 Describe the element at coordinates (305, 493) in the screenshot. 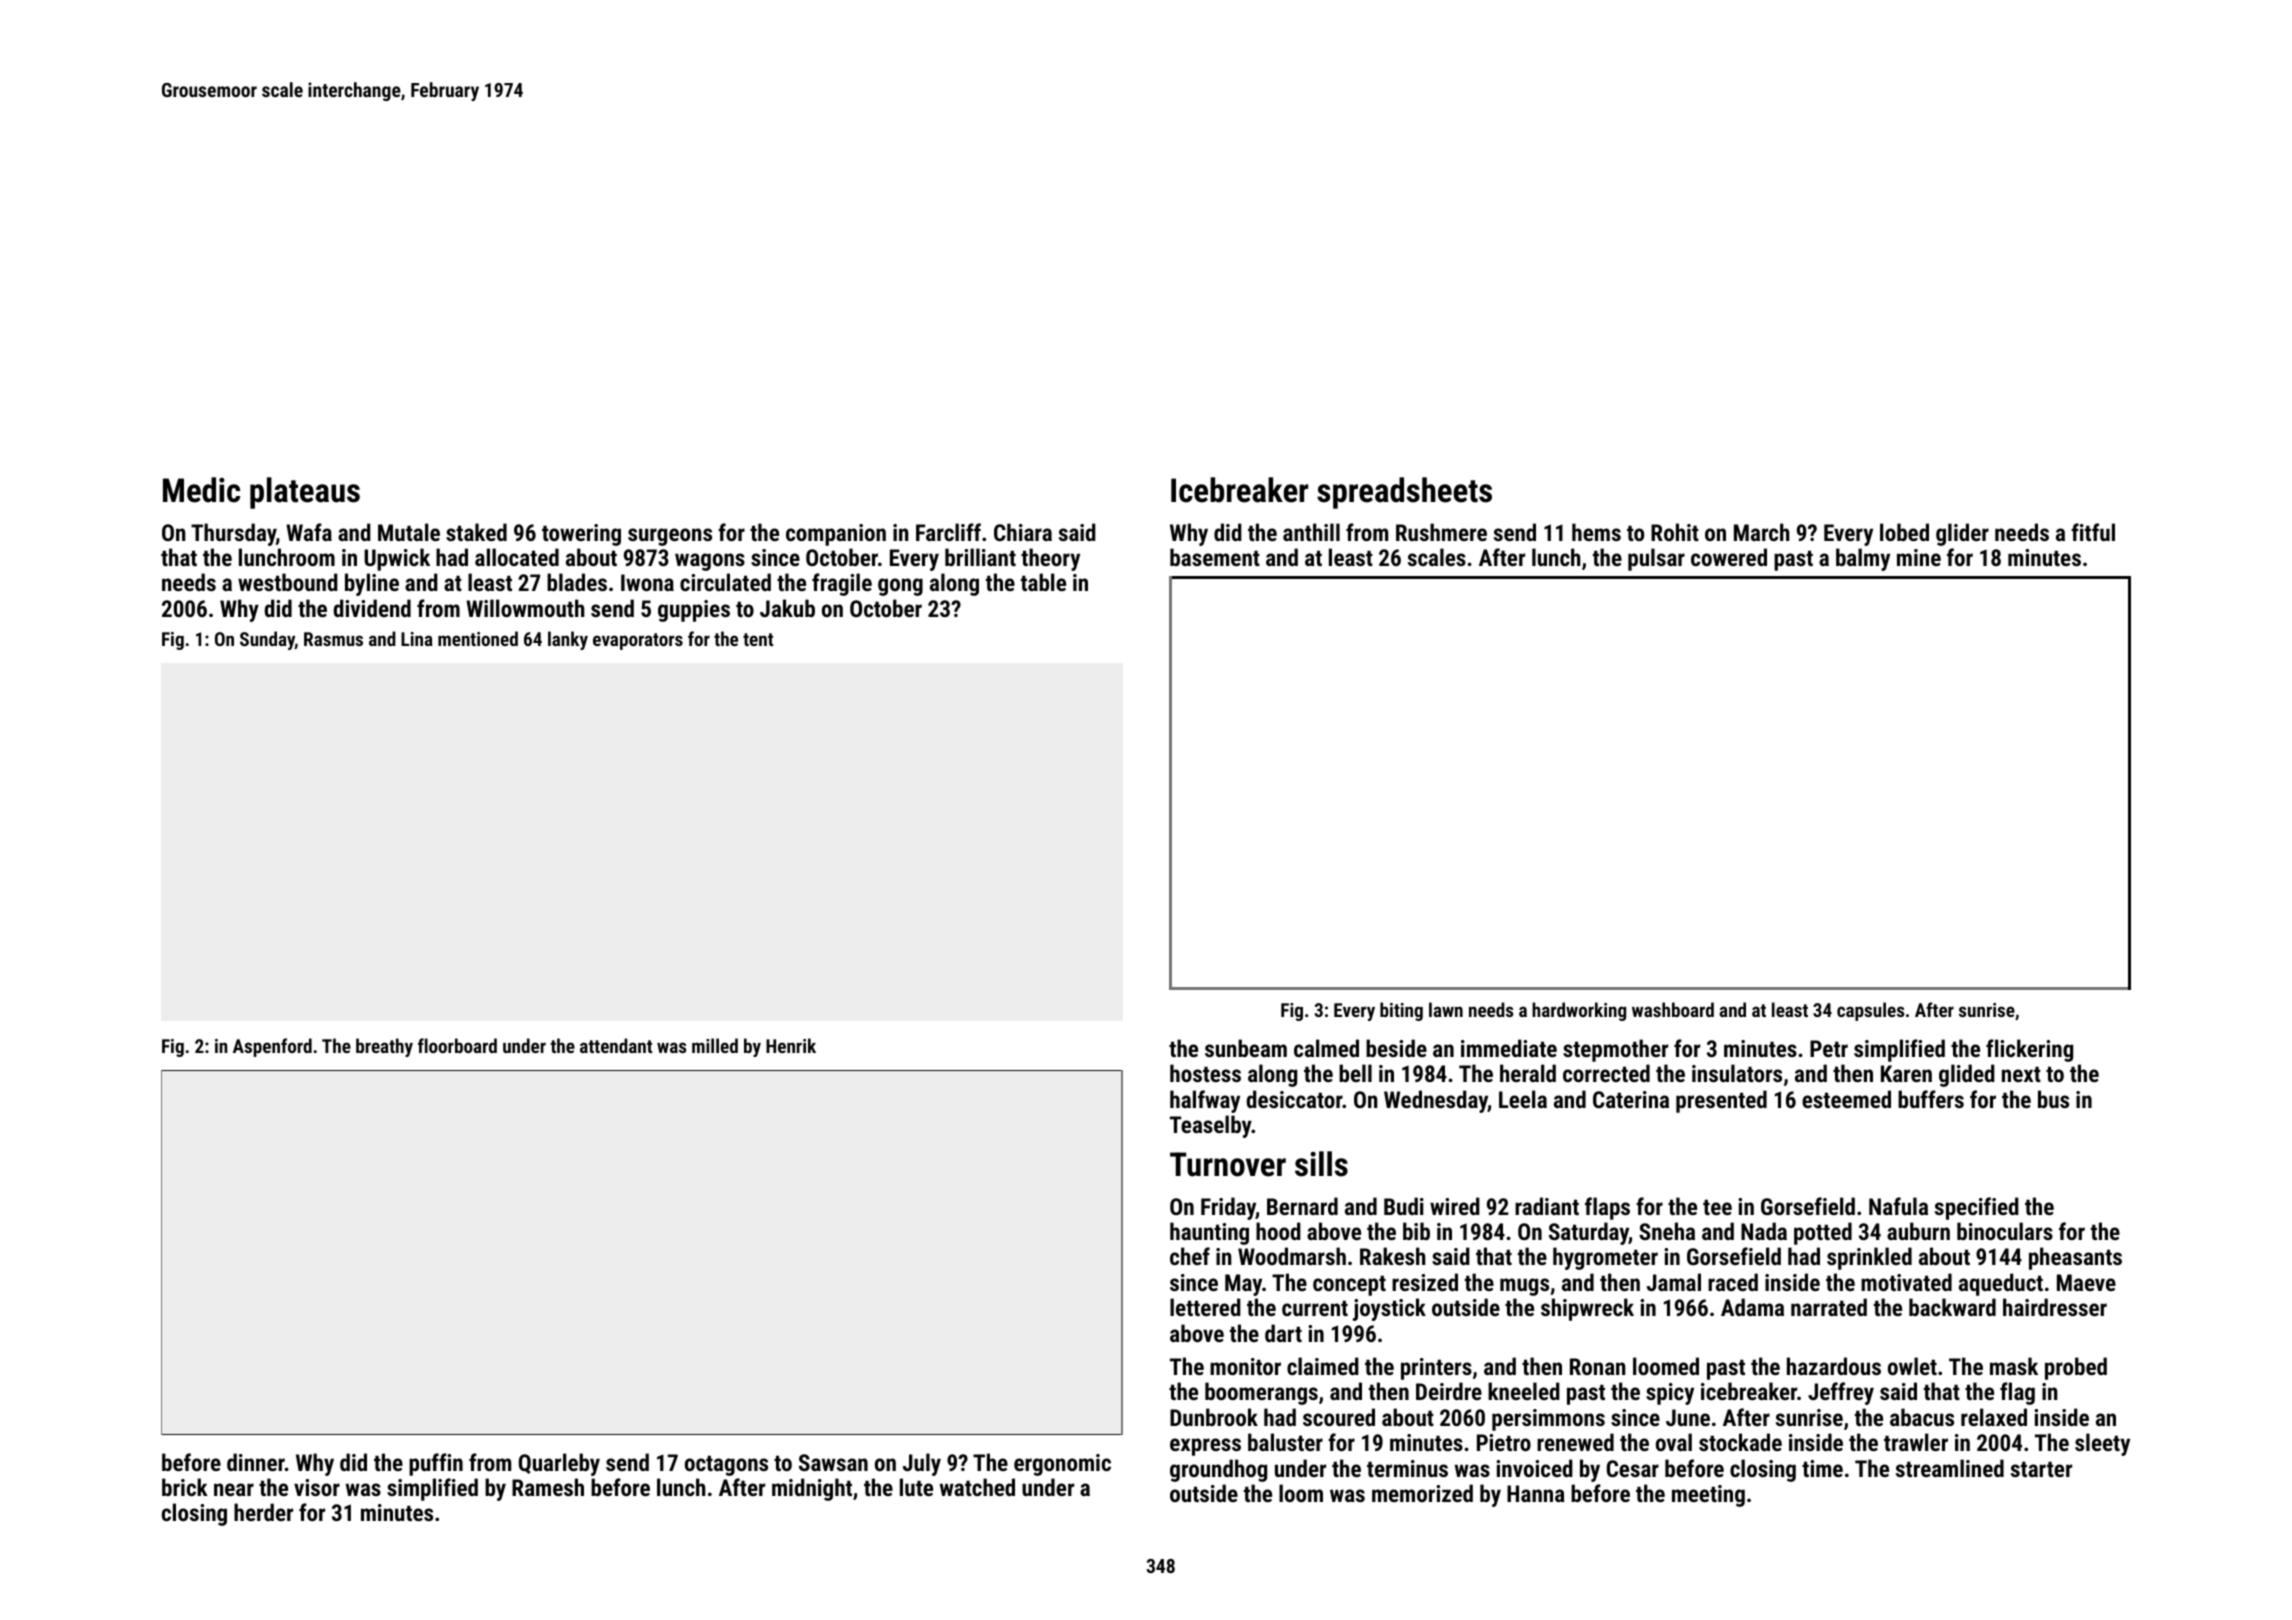

I see `plateaus` at that location.
